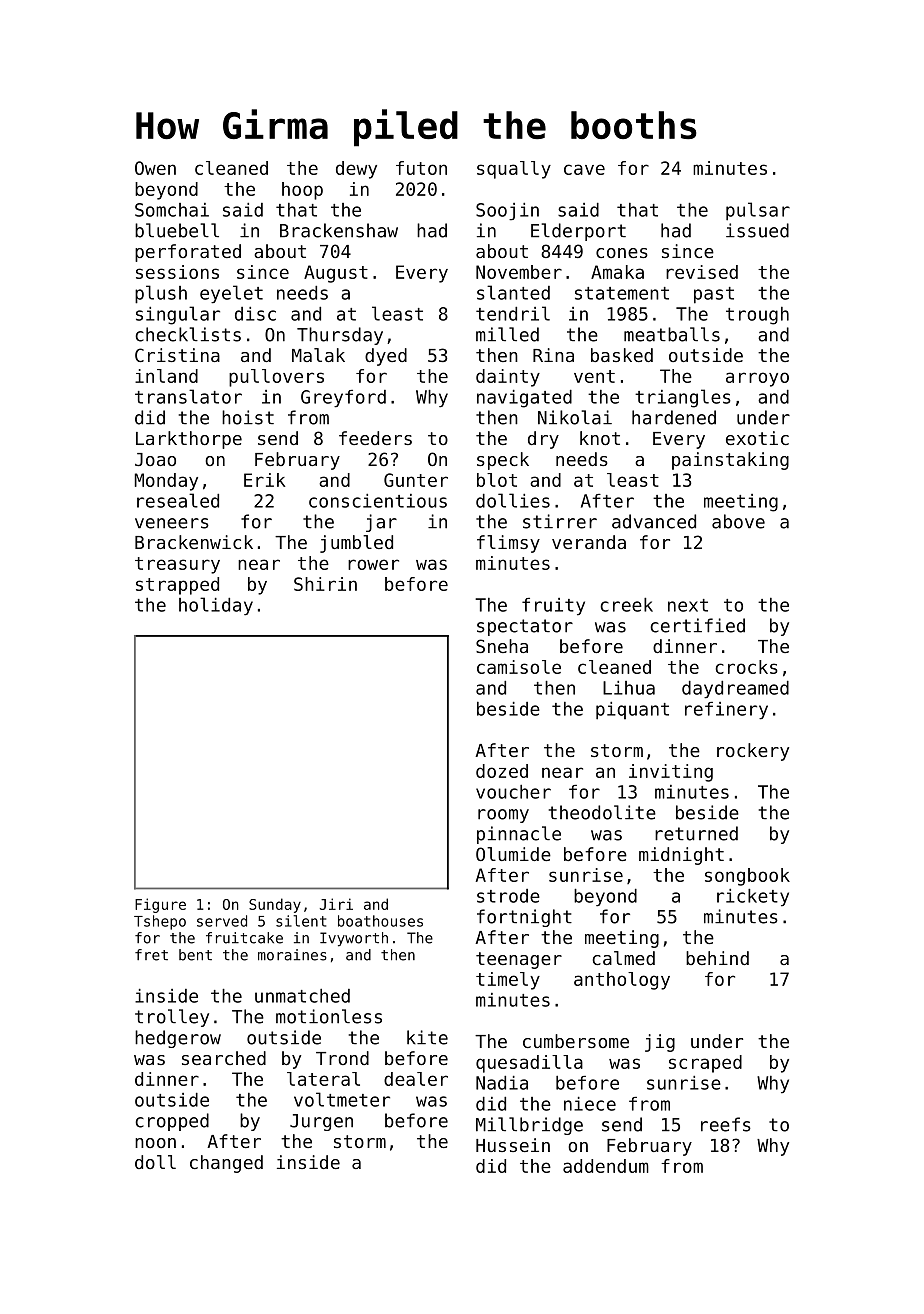 The height and width of the screenshot is (1314, 924). What do you see at coordinates (155, 459) in the screenshot?
I see `Joao` at bounding box center [155, 459].
